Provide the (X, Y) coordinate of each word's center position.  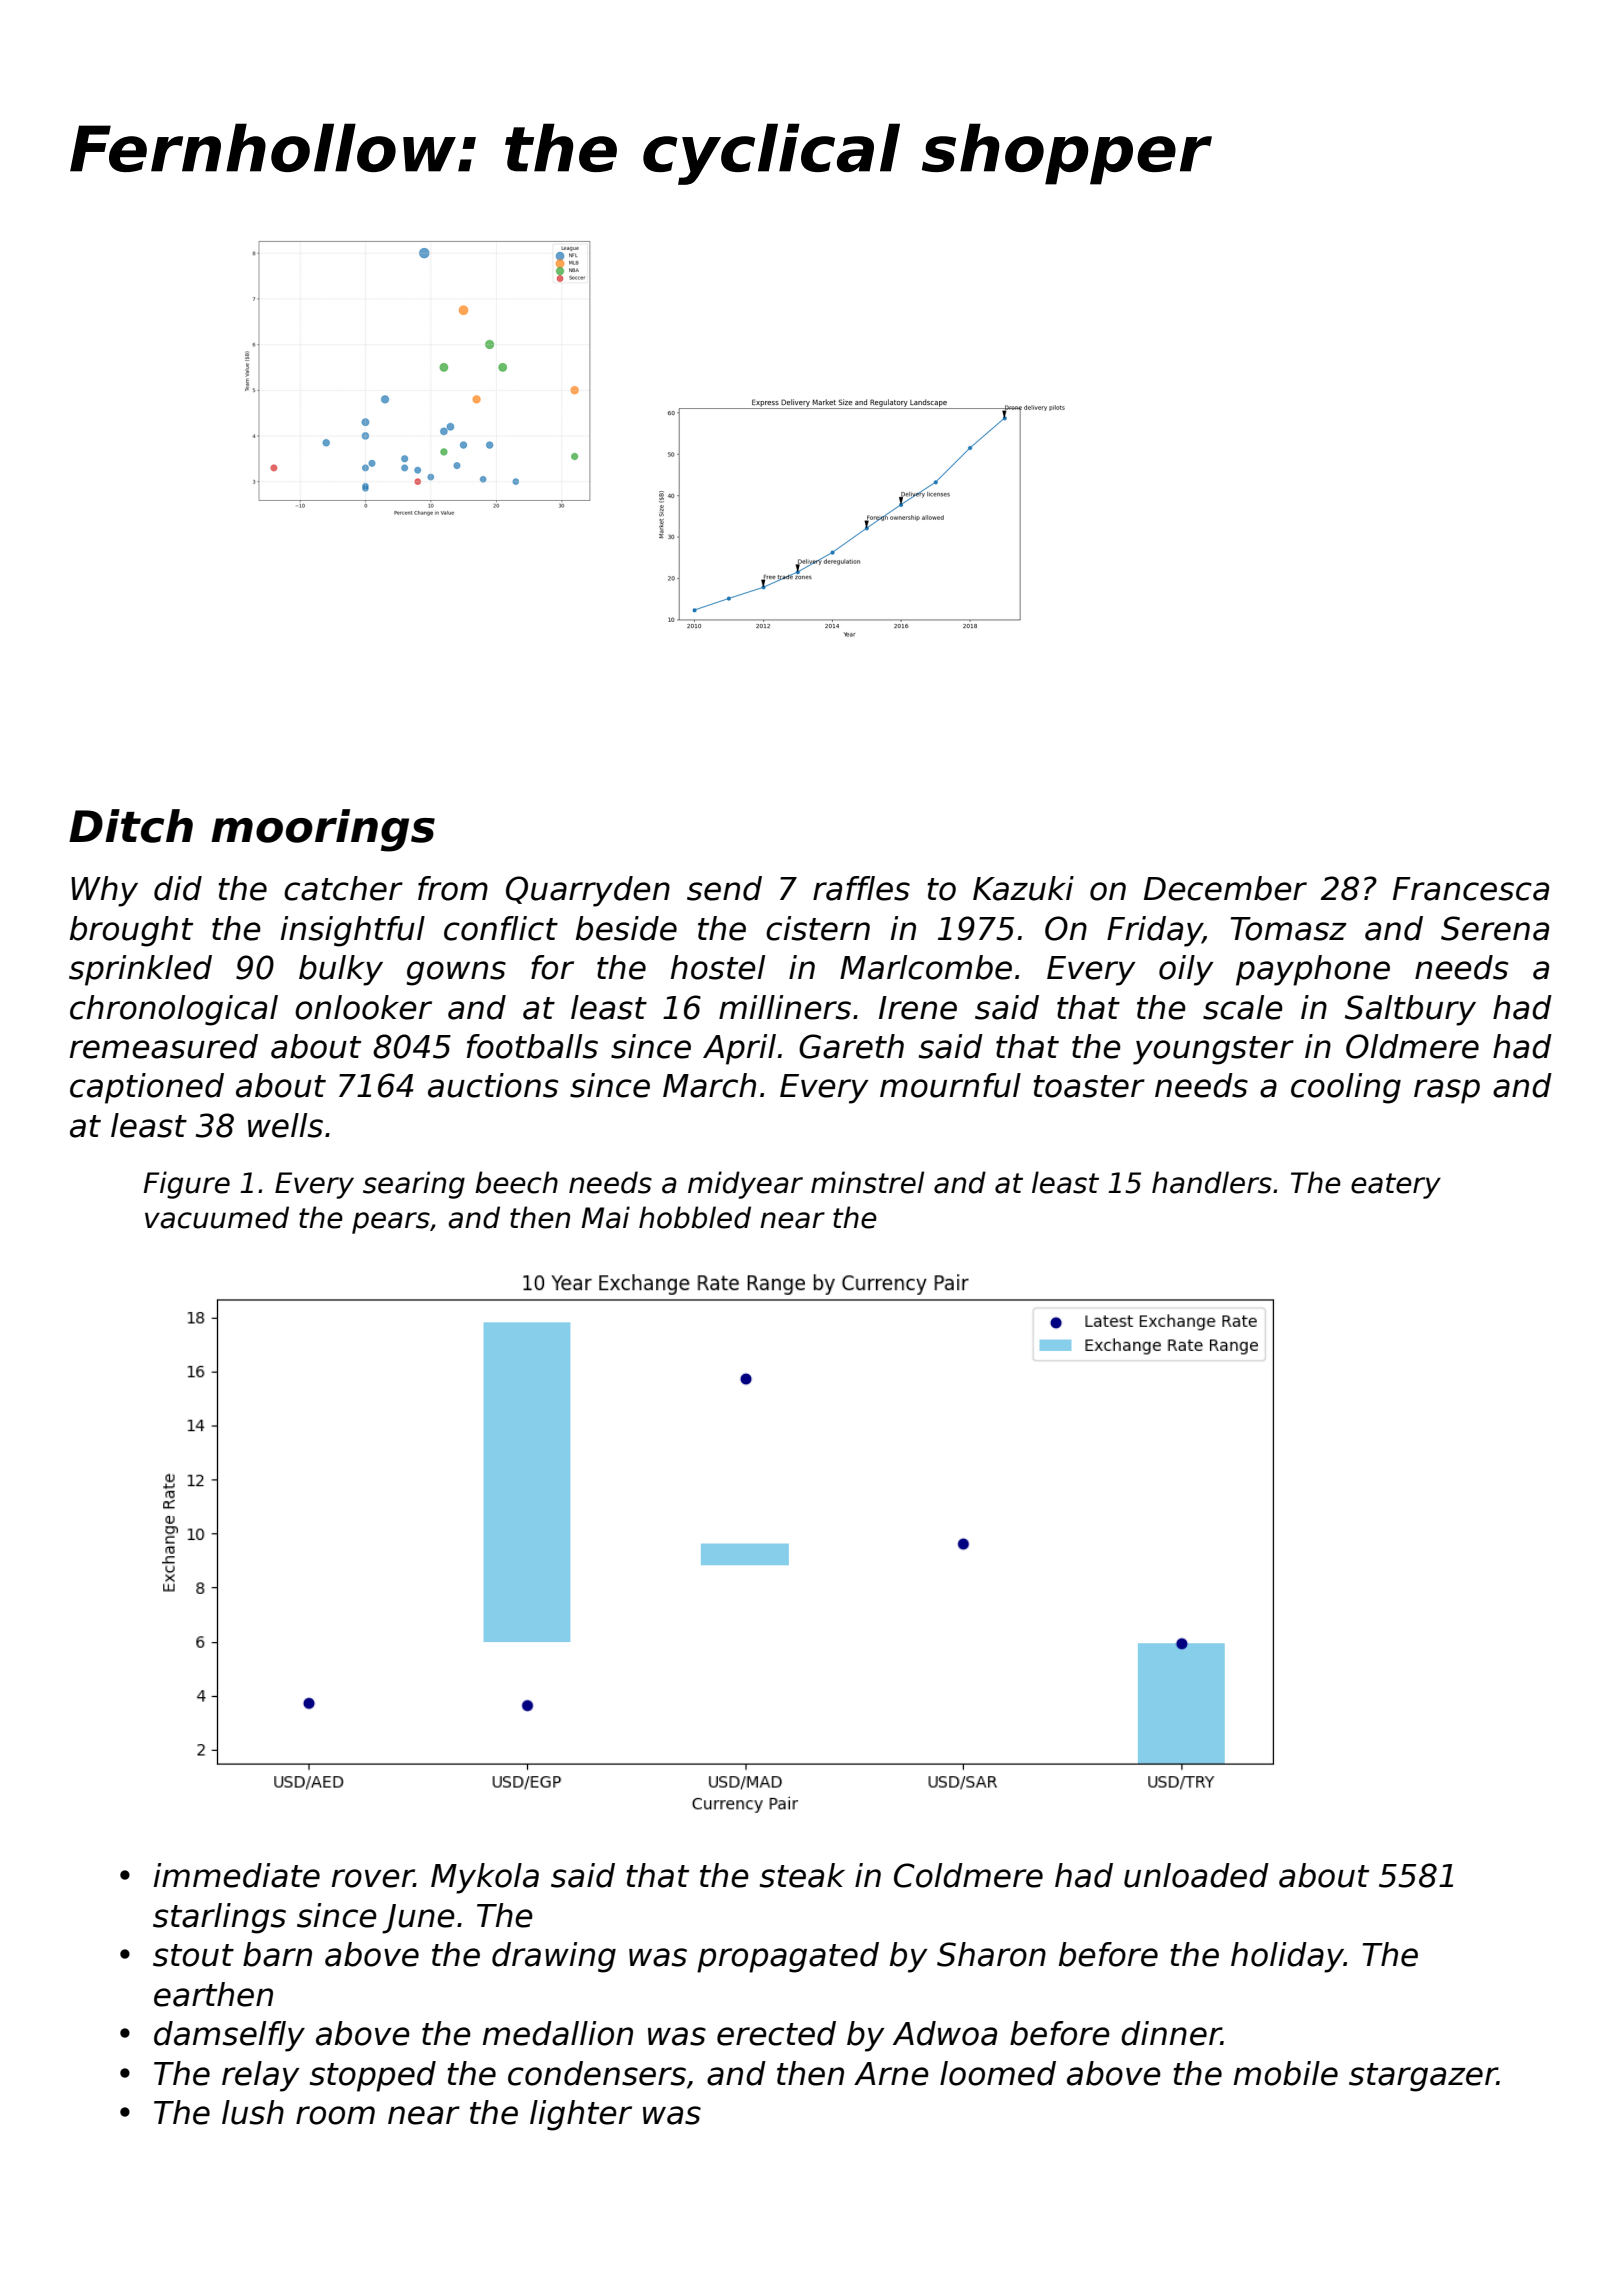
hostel (718, 967)
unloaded (1196, 1875)
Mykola (485, 1878)
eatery (1396, 1186)
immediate (237, 1875)
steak (802, 1875)
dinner (1171, 2033)
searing (414, 1185)
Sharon (991, 1954)
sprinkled (140, 970)
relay (261, 2076)
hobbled (695, 1217)
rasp (1447, 1091)
